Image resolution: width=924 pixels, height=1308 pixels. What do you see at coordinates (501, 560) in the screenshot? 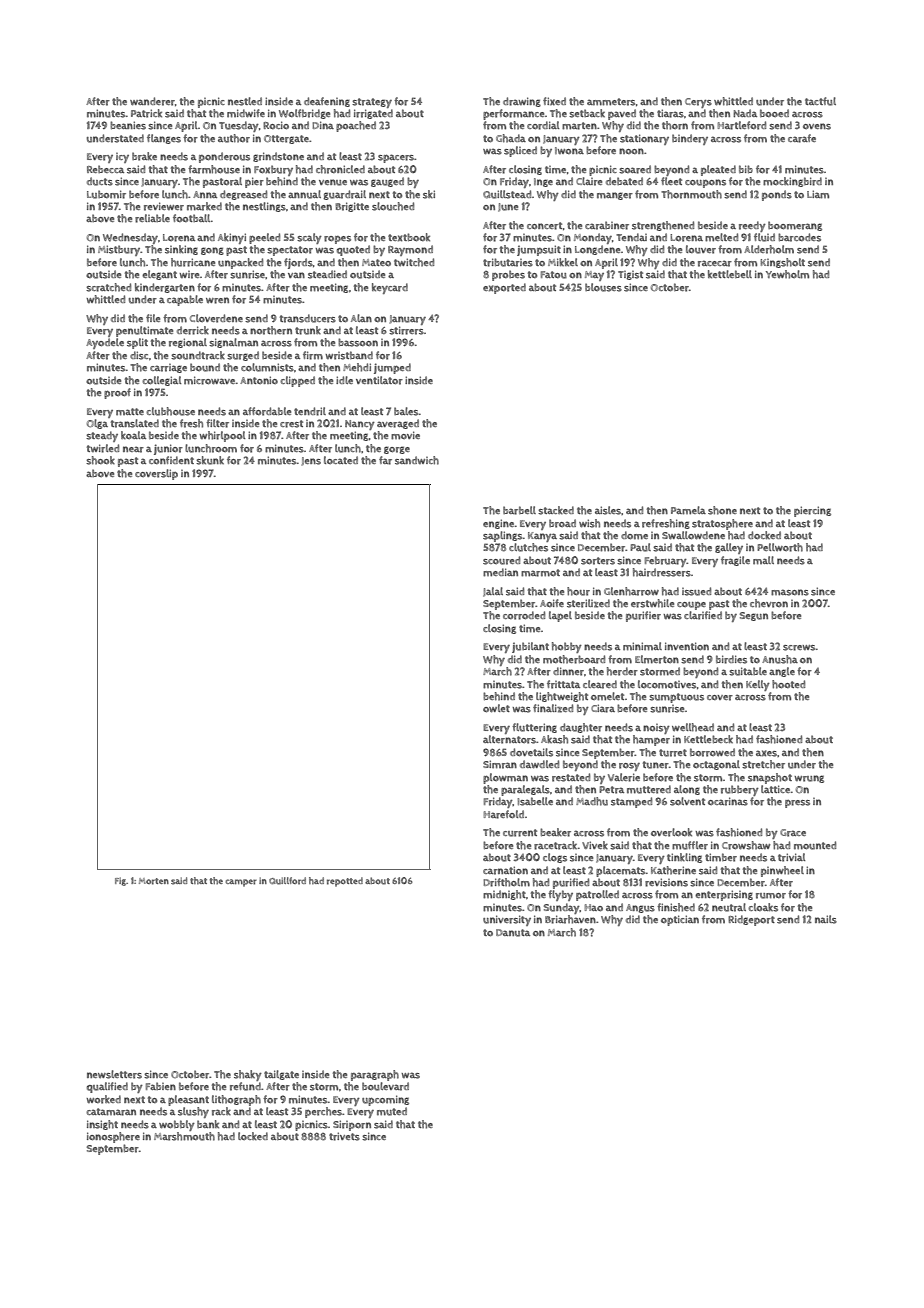
I see `scoured` at bounding box center [501, 560].
